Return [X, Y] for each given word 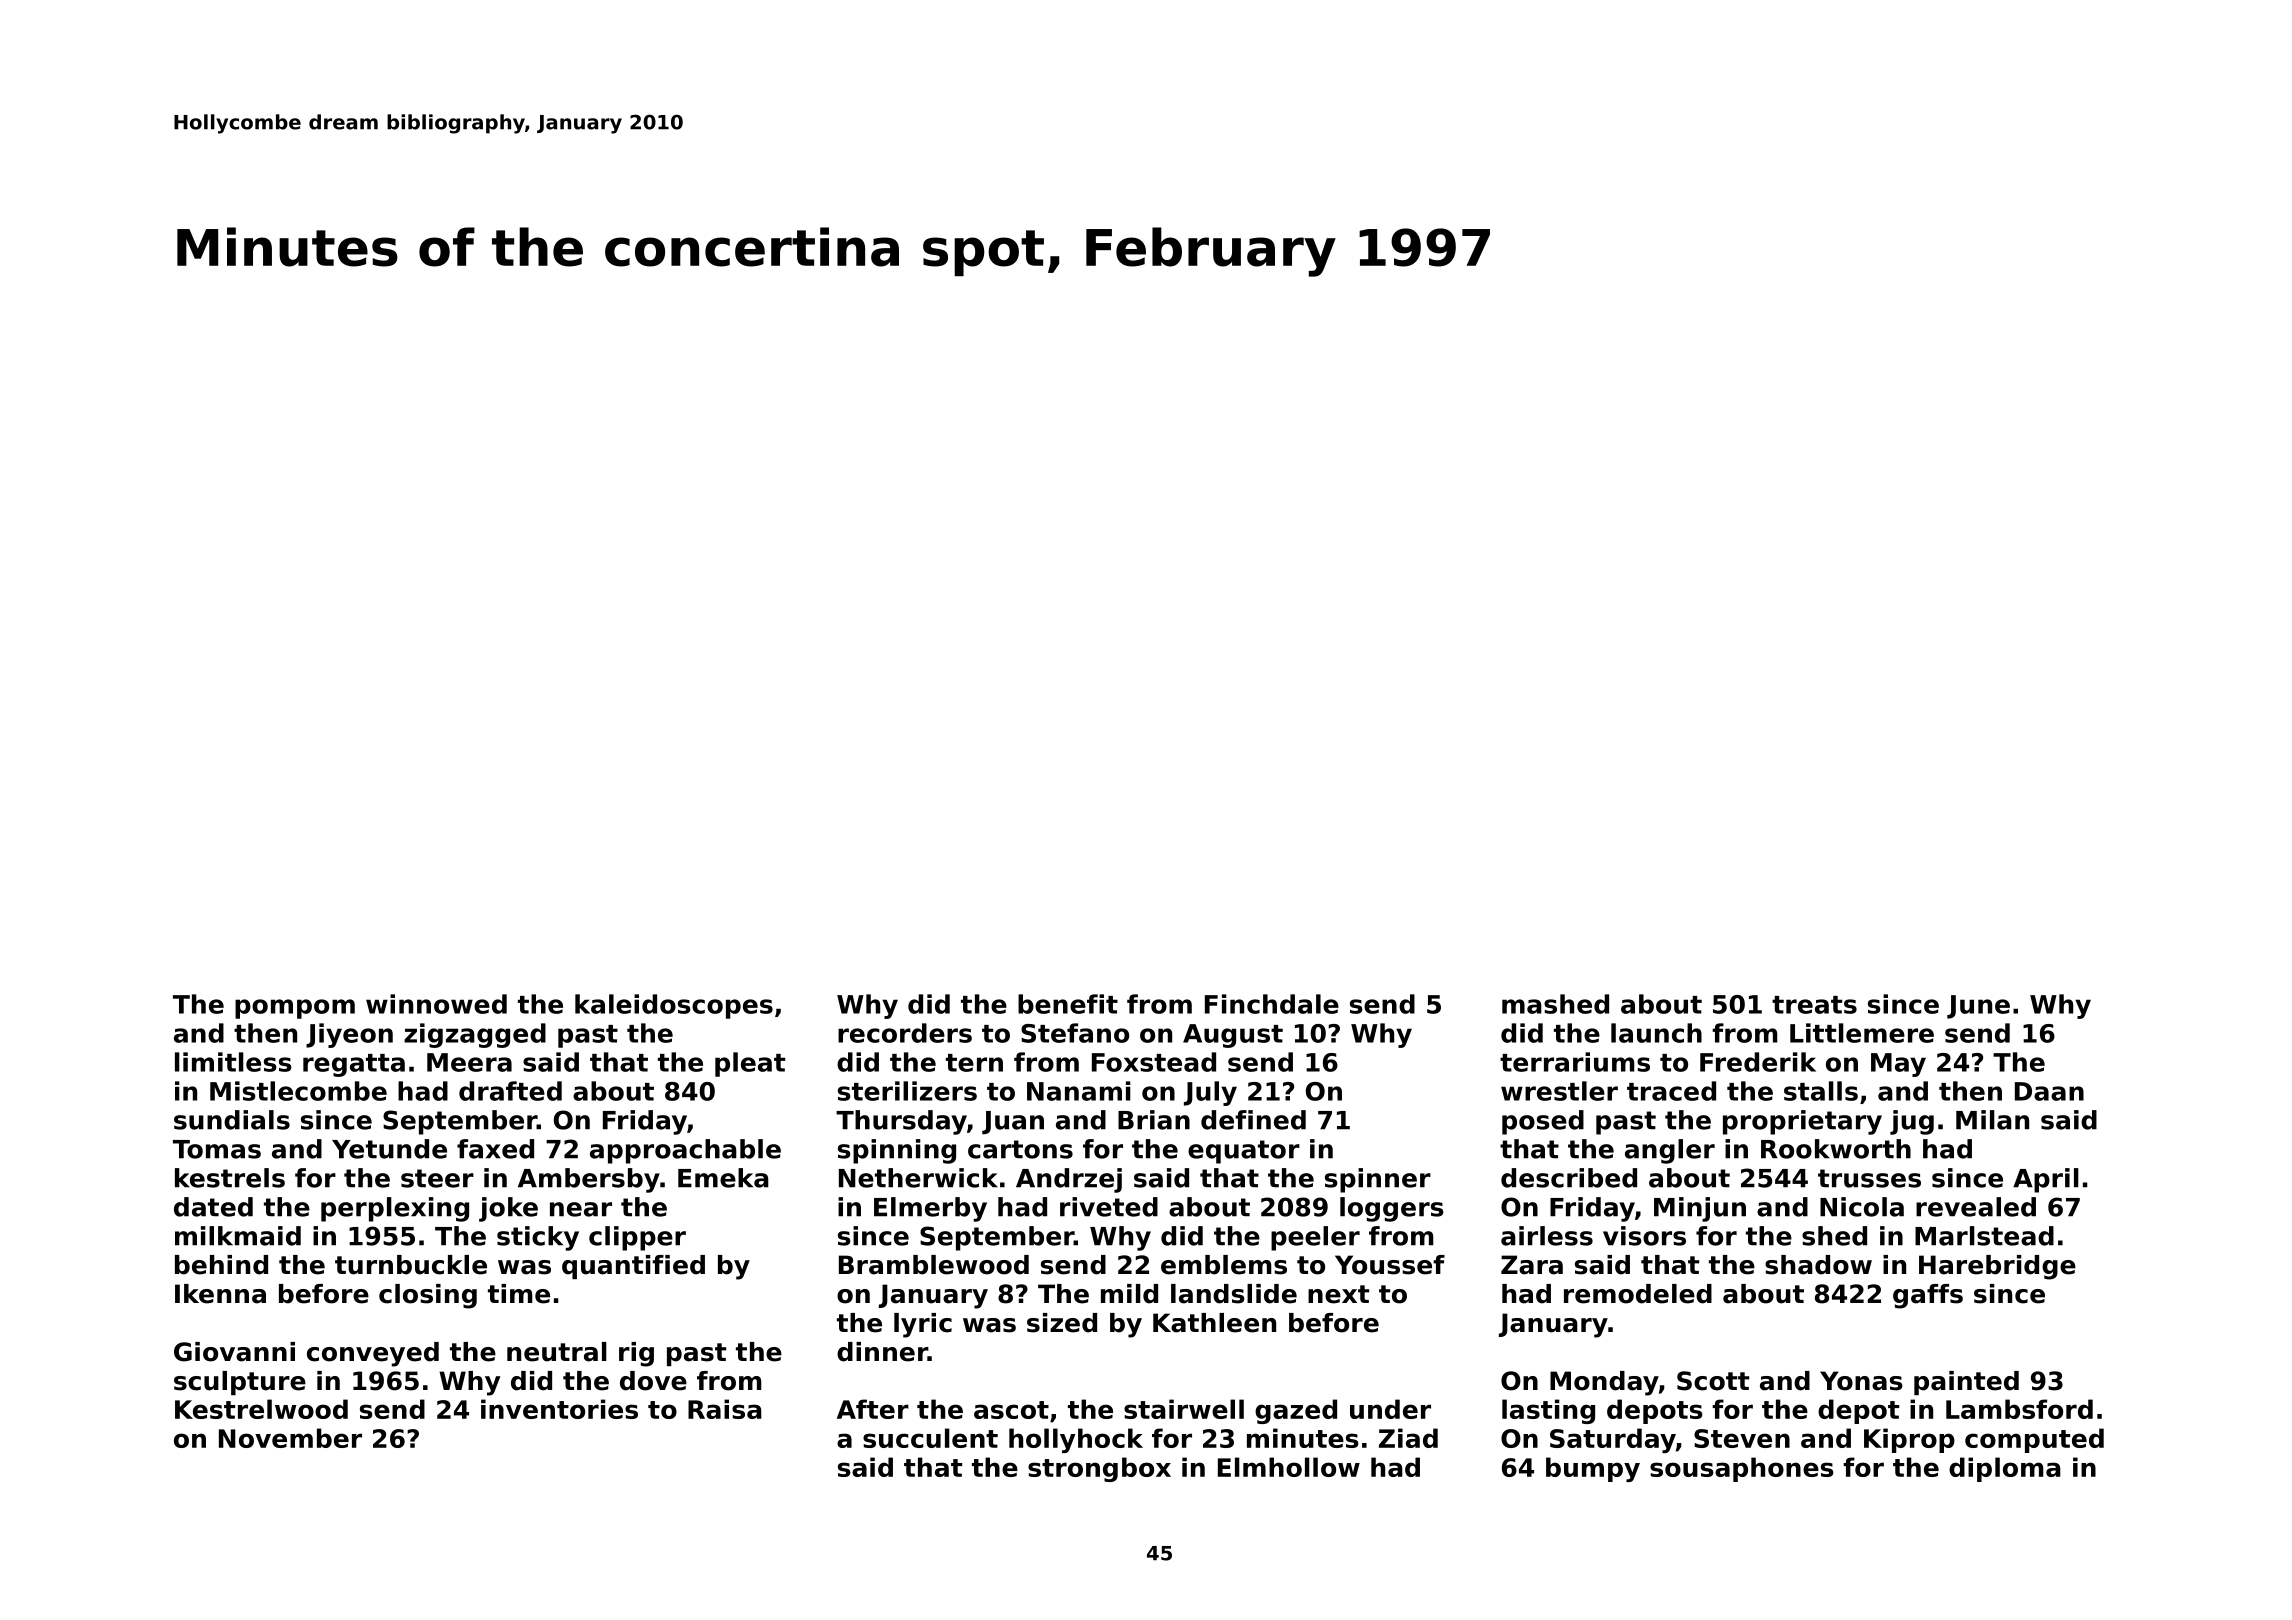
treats [1814, 1005]
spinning [897, 1151]
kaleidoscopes [674, 1006]
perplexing [395, 1209]
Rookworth [1836, 1149]
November [290, 1438]
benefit [1068, 1004]
